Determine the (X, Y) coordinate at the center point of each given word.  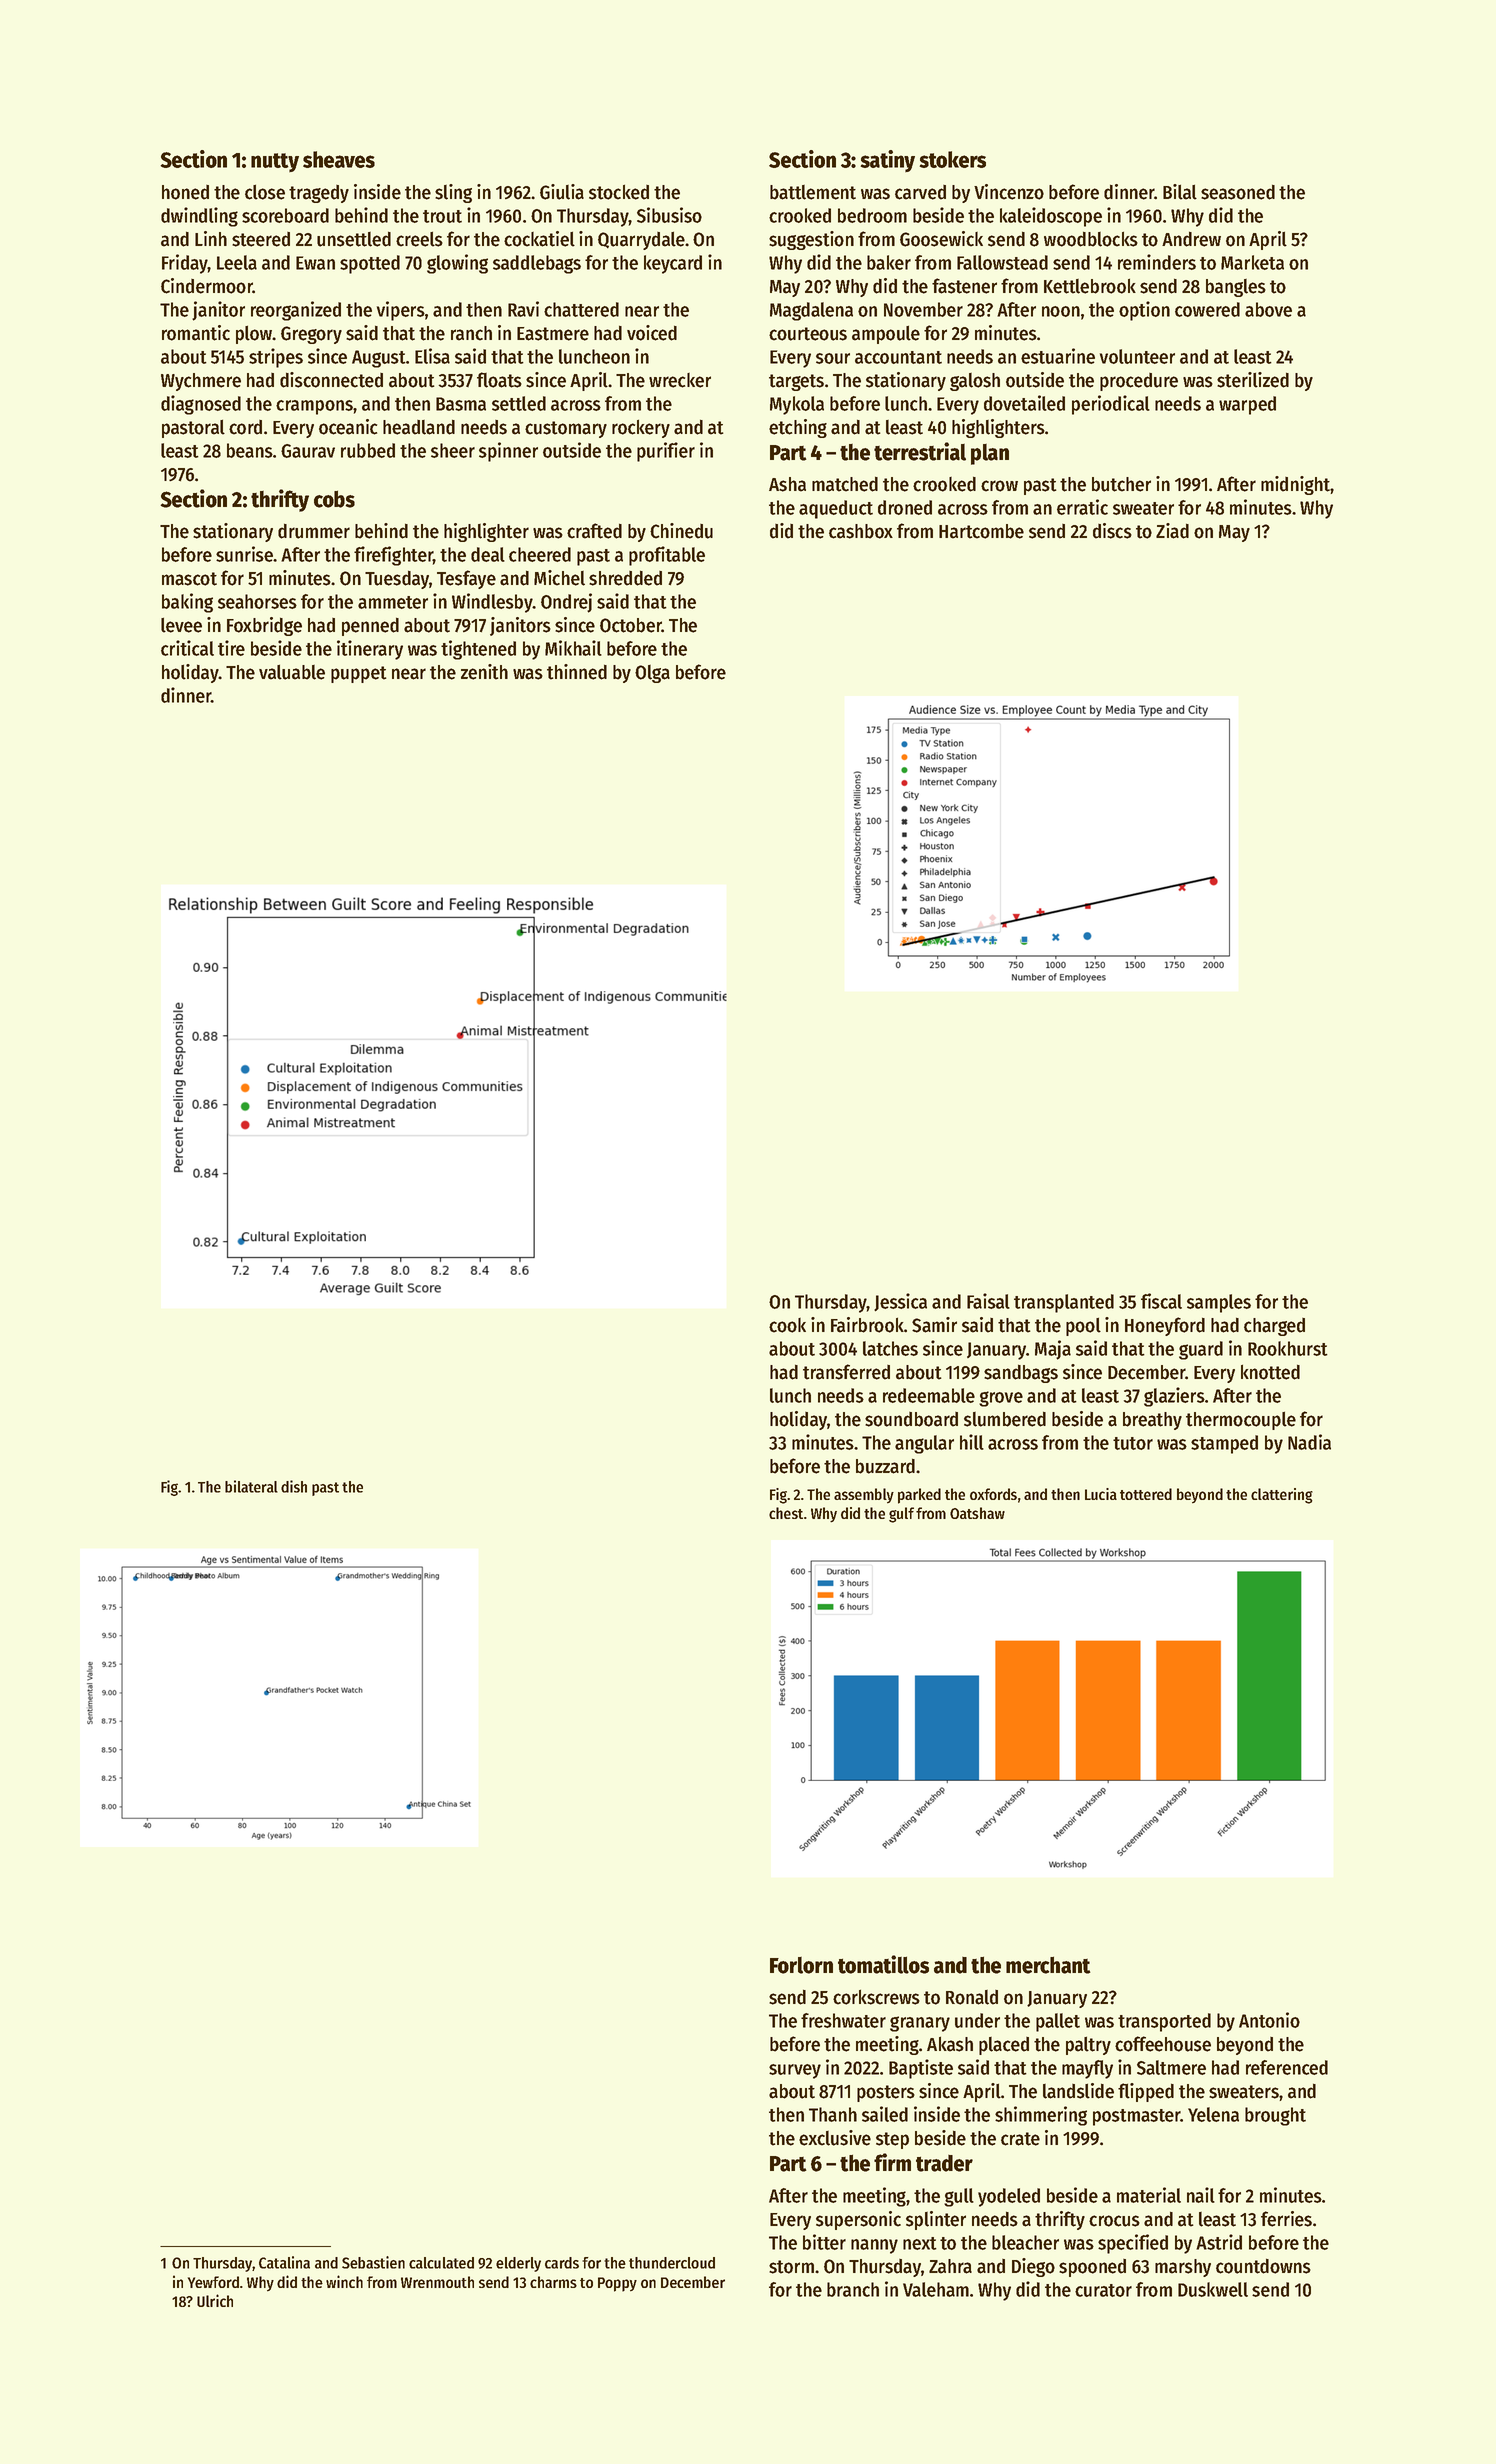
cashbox (861, 531)
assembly (864, 1496)
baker (889, 262)
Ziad (1172, 531)
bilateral (251, 1486)
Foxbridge (264, 626)
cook (787, 1325)
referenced (1287, 2067)
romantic (196, 333)
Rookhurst (1288, 1348)
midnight (1296, 485)
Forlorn (801, 1965)
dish (294, 1486)
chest (786, 1513)
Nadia (1309, 1442)
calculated (441, 2263)
